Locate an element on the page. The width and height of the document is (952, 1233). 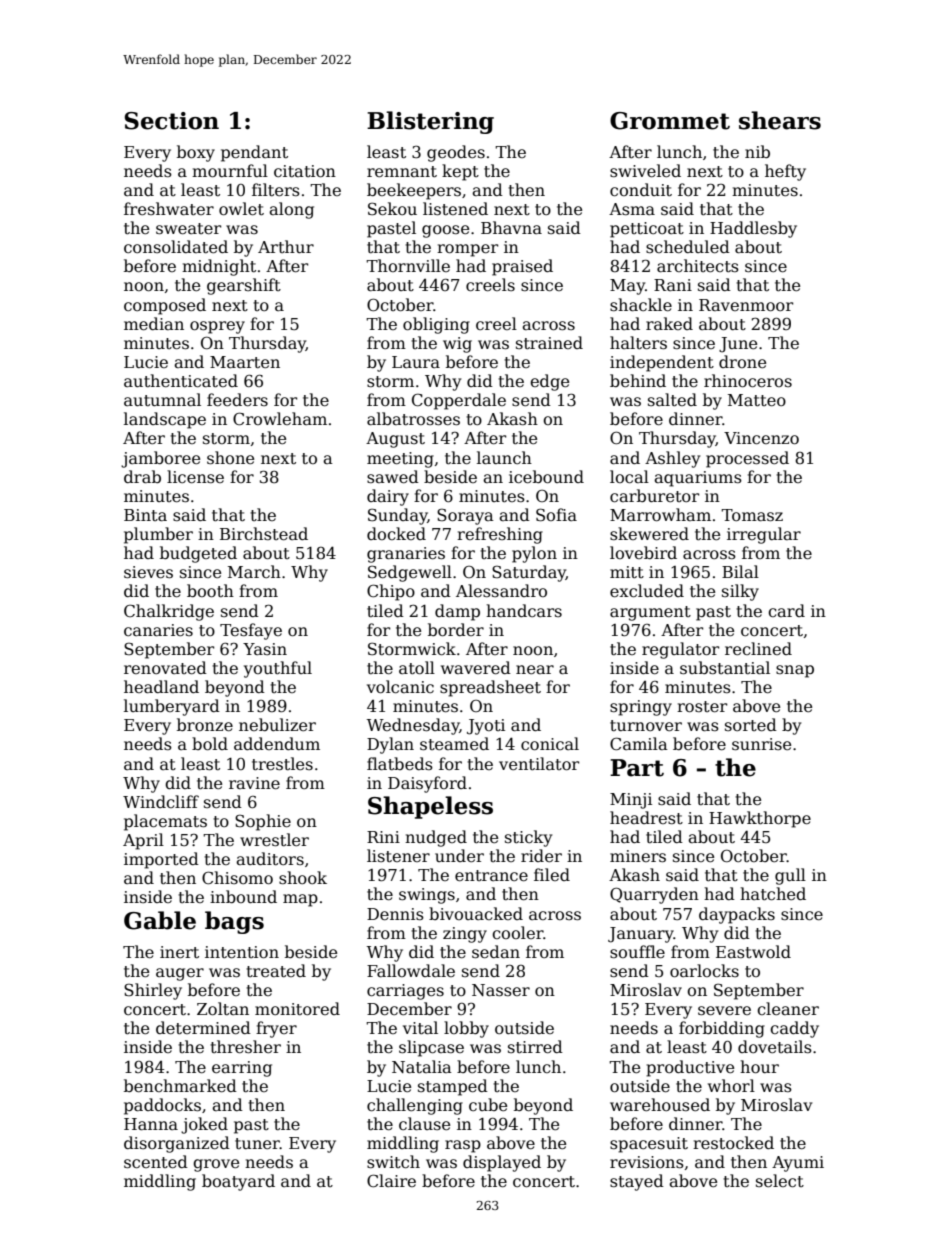
Section is located at coordinates (172, 121).
